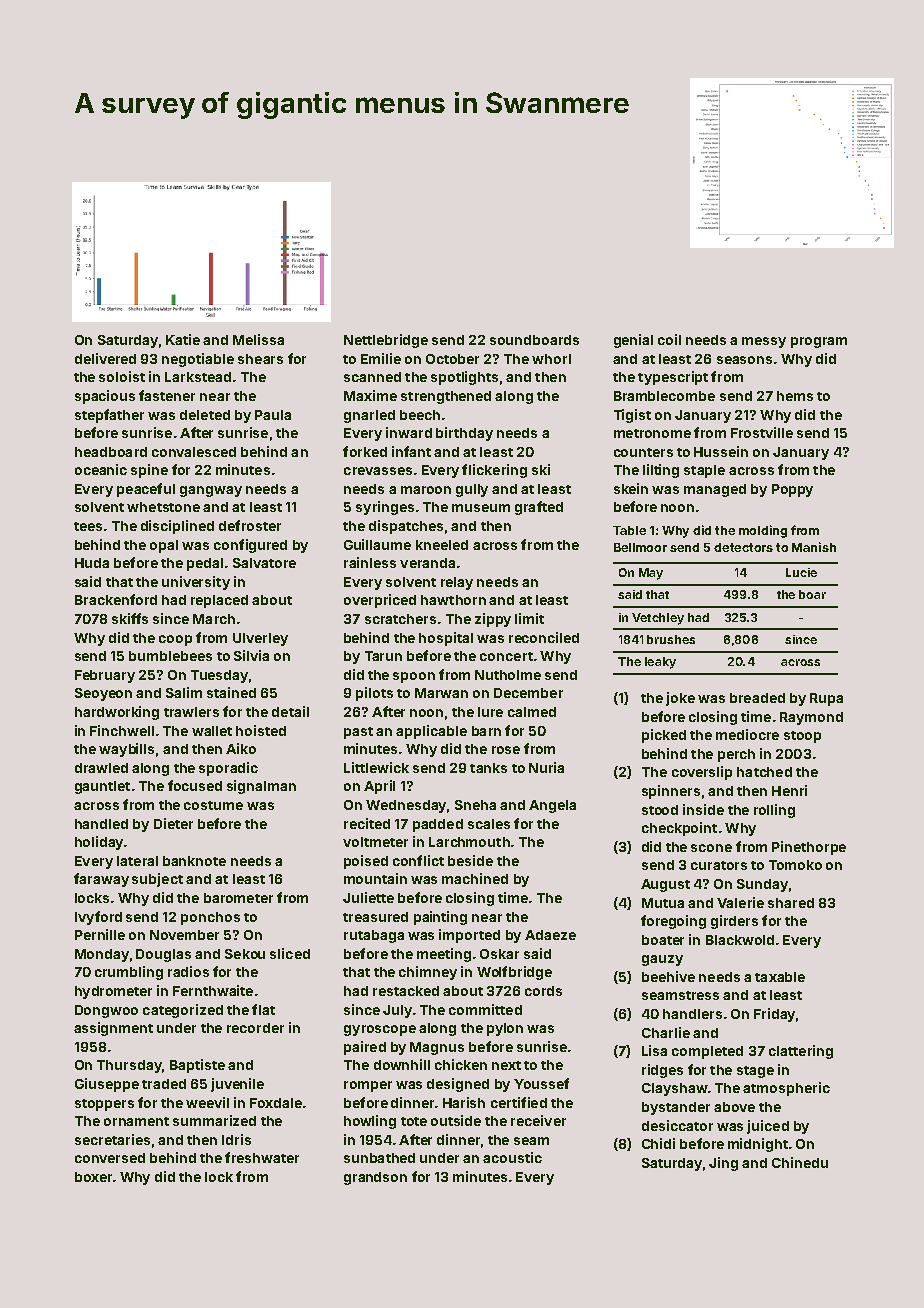 The width and height of the screenshot is (924, 1308). What do you see at coordinates (747, 734) in the screenshot?
I see `mediocre` at bounding box center [747, 734].
